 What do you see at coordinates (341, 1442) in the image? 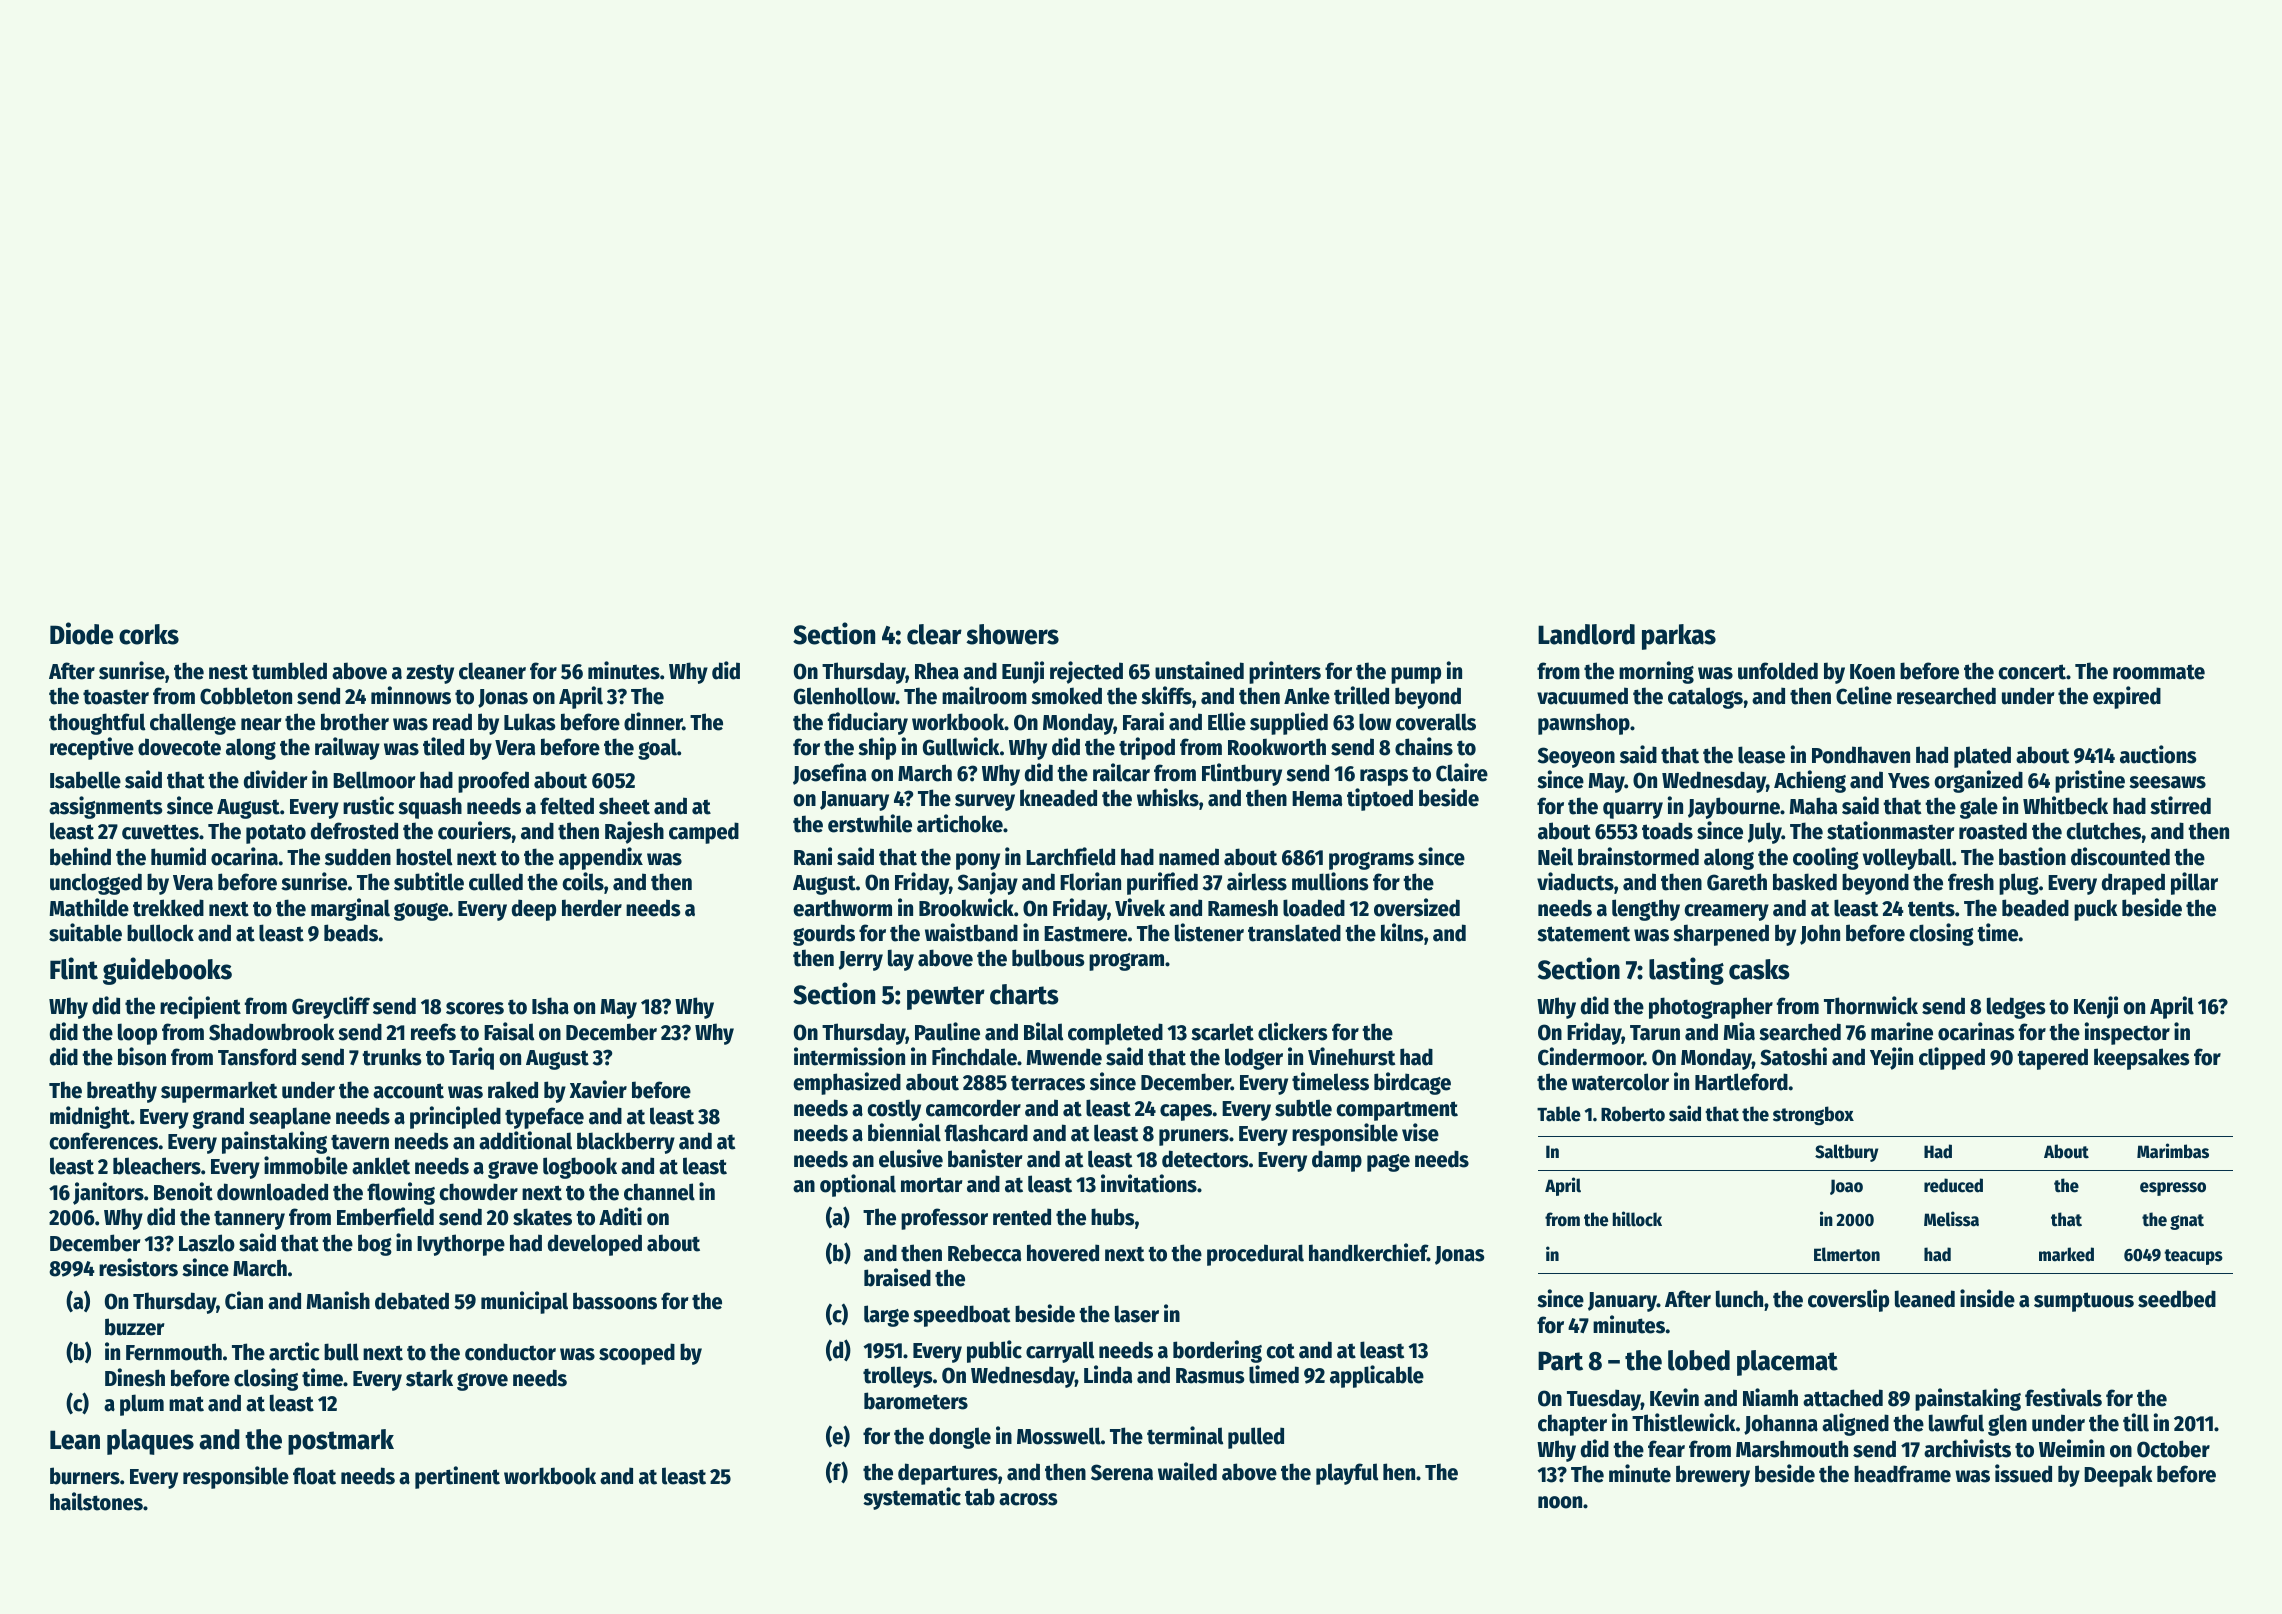
I see `postmark` at bounding box center [341, 1442].
